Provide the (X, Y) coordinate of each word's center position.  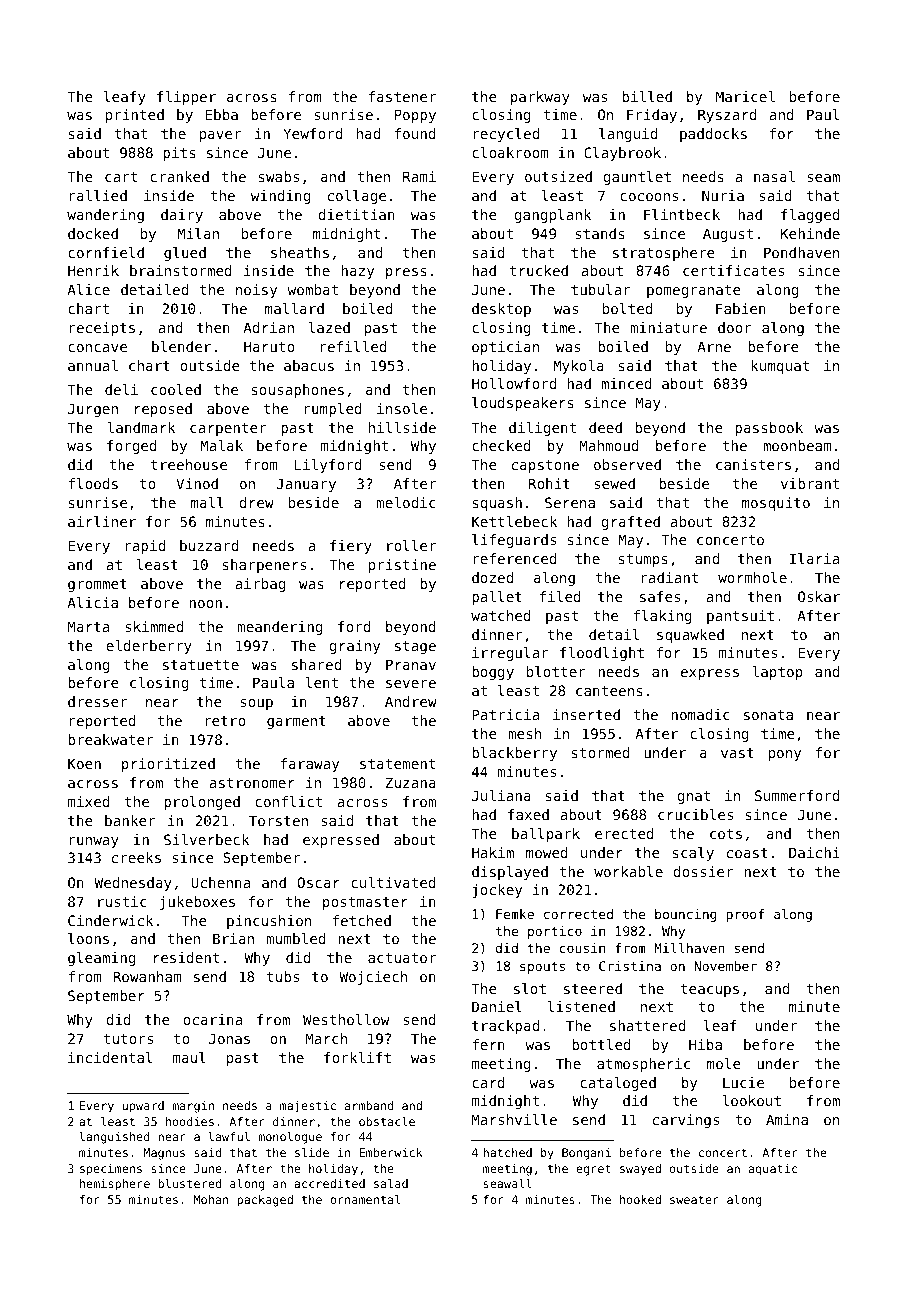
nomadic (700, 714)
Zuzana (411, 782)
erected (624, 833)
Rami (419, 176)
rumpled (333, 410)
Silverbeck (206, 839)
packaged (265, 1201)
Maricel (745, 96)
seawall (508, 1183)
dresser (97, 701)
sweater (694, 1199)
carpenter (228, 429)
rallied (98, 195)
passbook (769, 429)
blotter (556, 671)
